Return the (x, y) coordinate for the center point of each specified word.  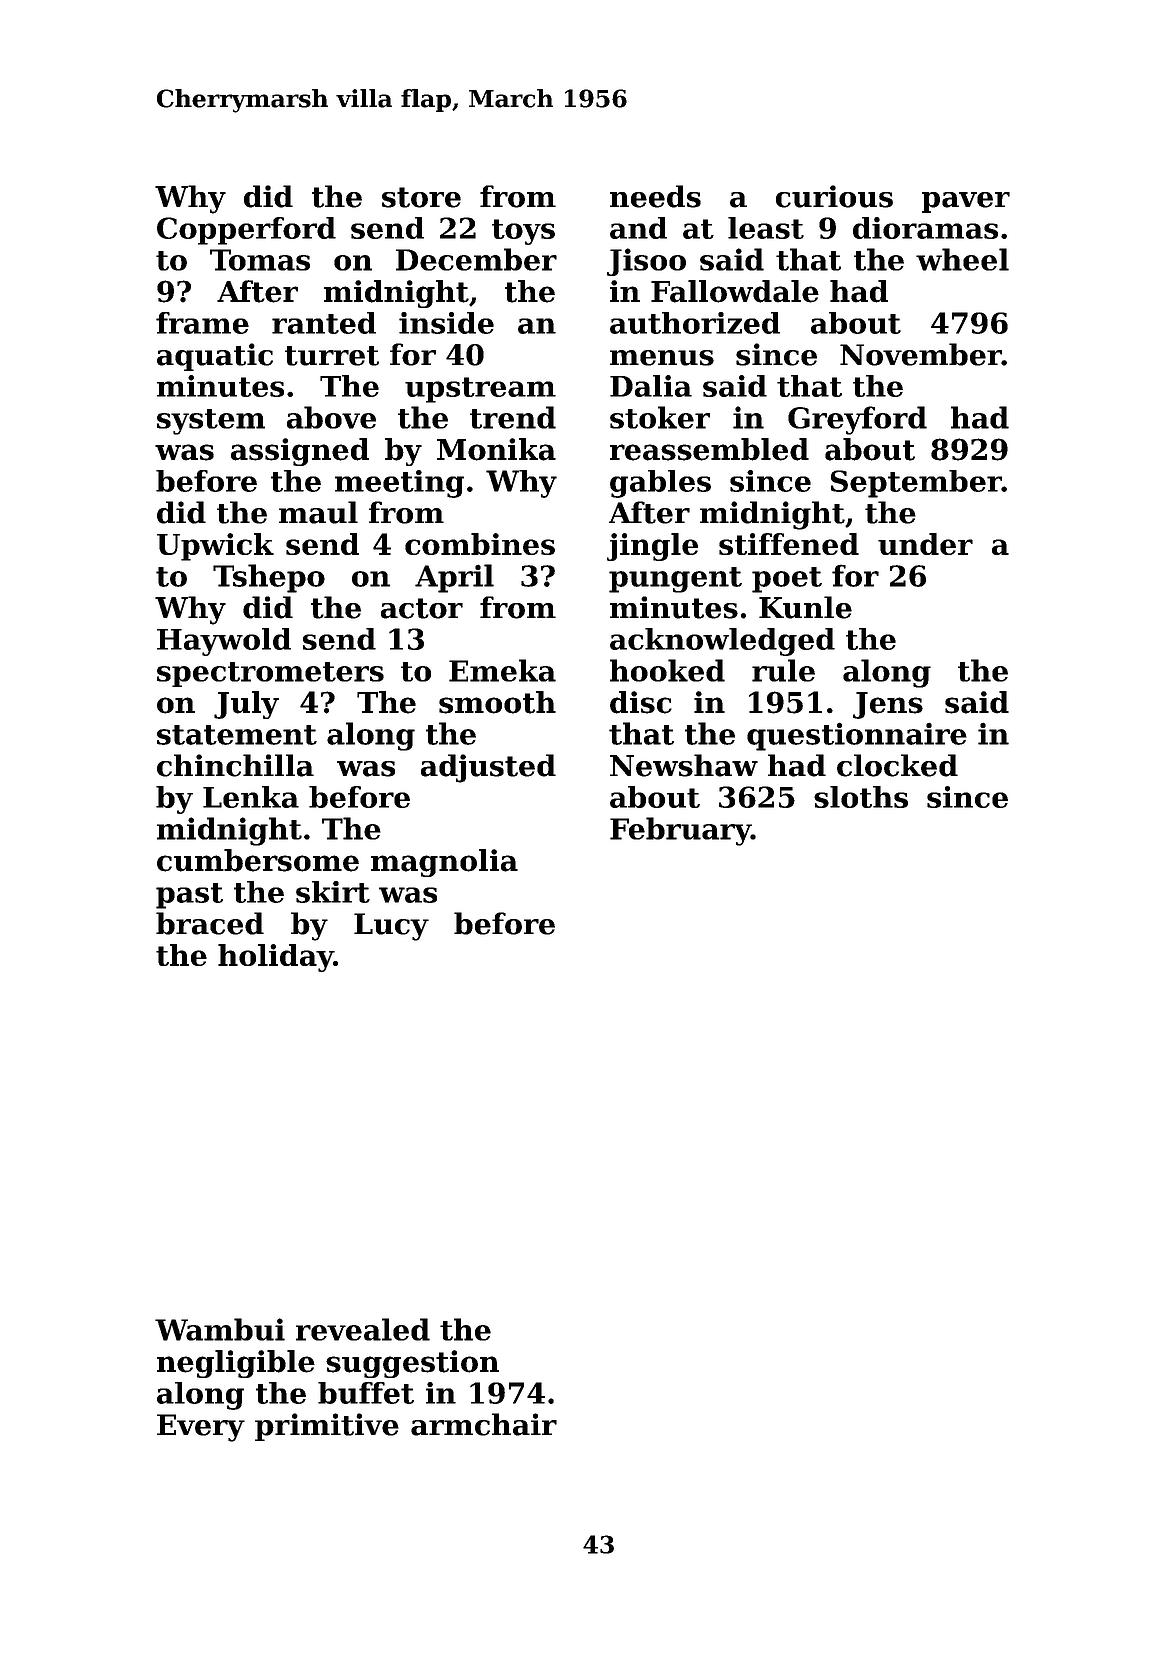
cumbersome (258, 860)
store (421, 197)
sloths (861, 797)
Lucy (391, 927)
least (766, 228)
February (680, 831)
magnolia (444, 863)
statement (237, 735)
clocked (897, 765)
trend (513, 417)
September (916, 484)
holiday (276, 958)
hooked (667, 670)
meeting (399, 484)
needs (655, 196)
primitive (327, 1427)
